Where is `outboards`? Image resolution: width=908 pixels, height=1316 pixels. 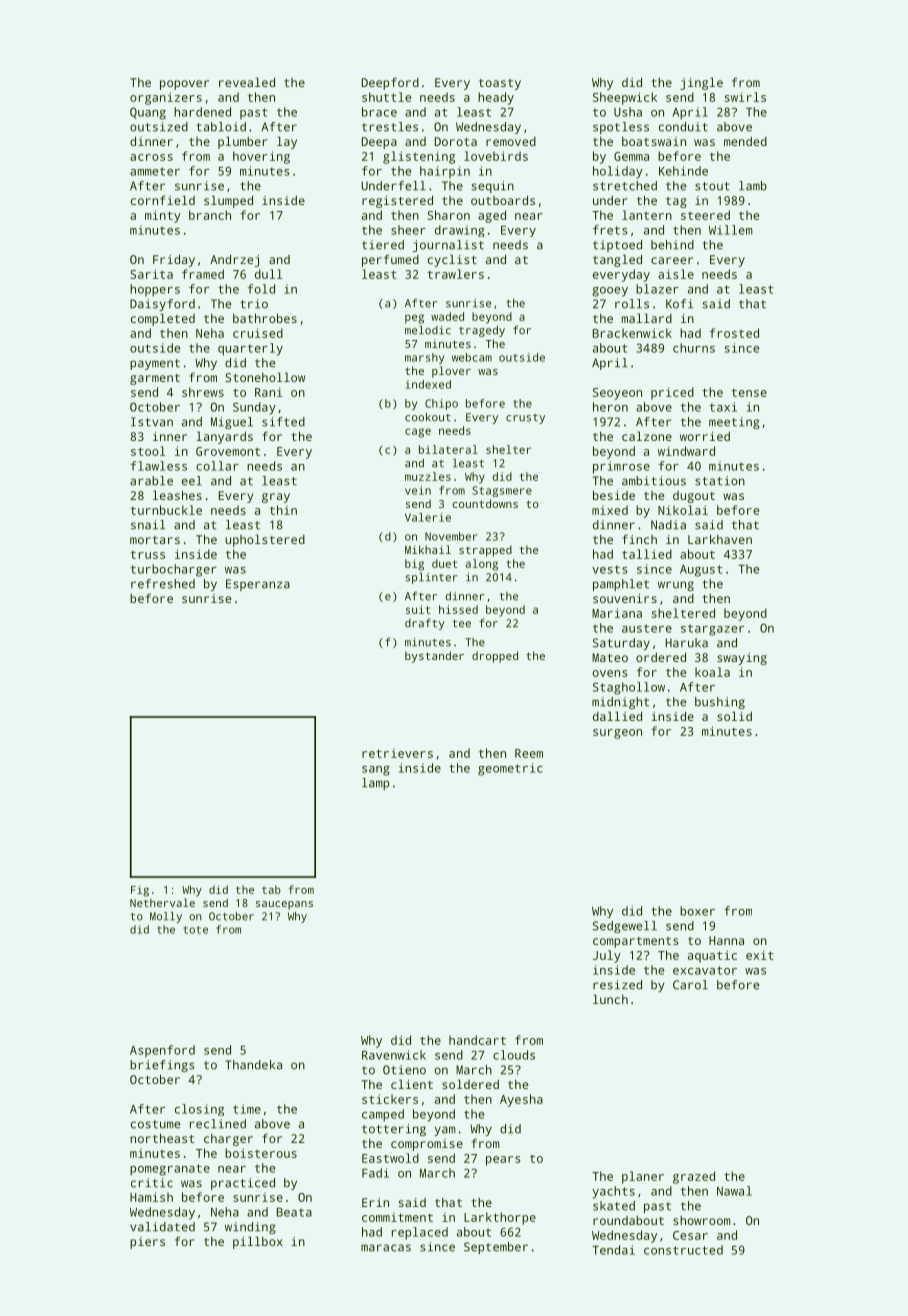
outboards is located at coordinates (503, 200).
